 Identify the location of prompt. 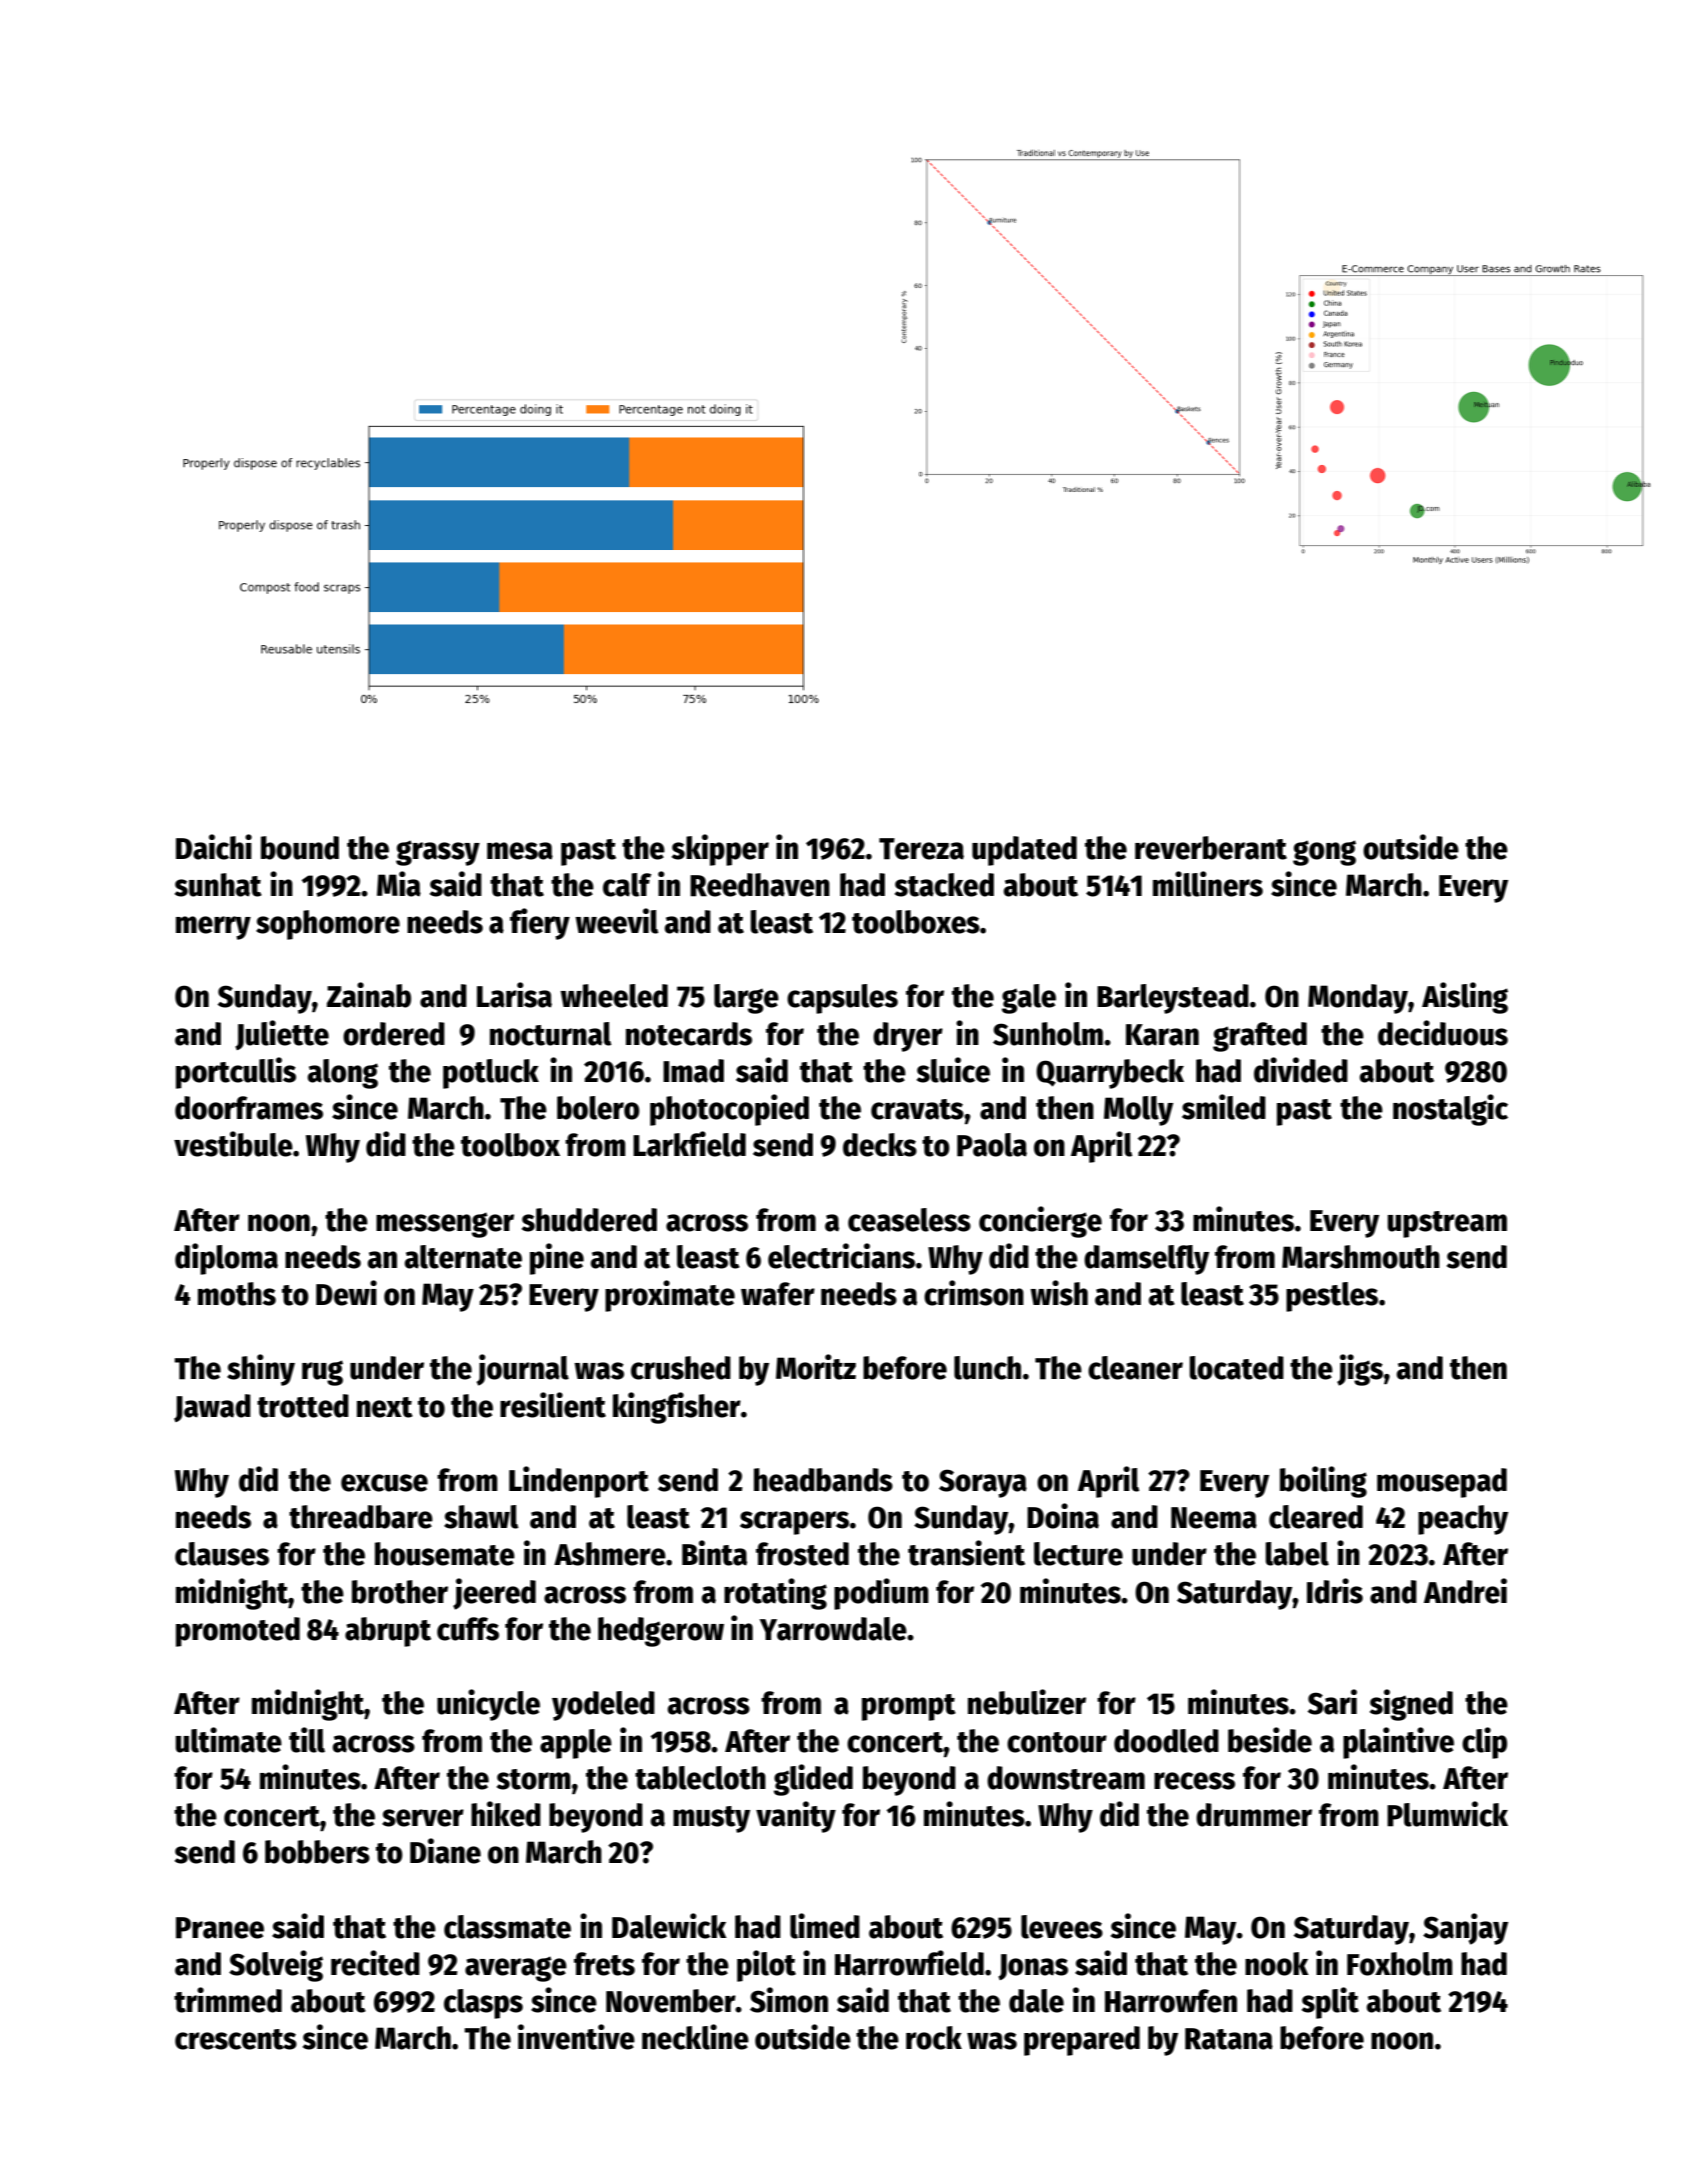
(909, 1707).
